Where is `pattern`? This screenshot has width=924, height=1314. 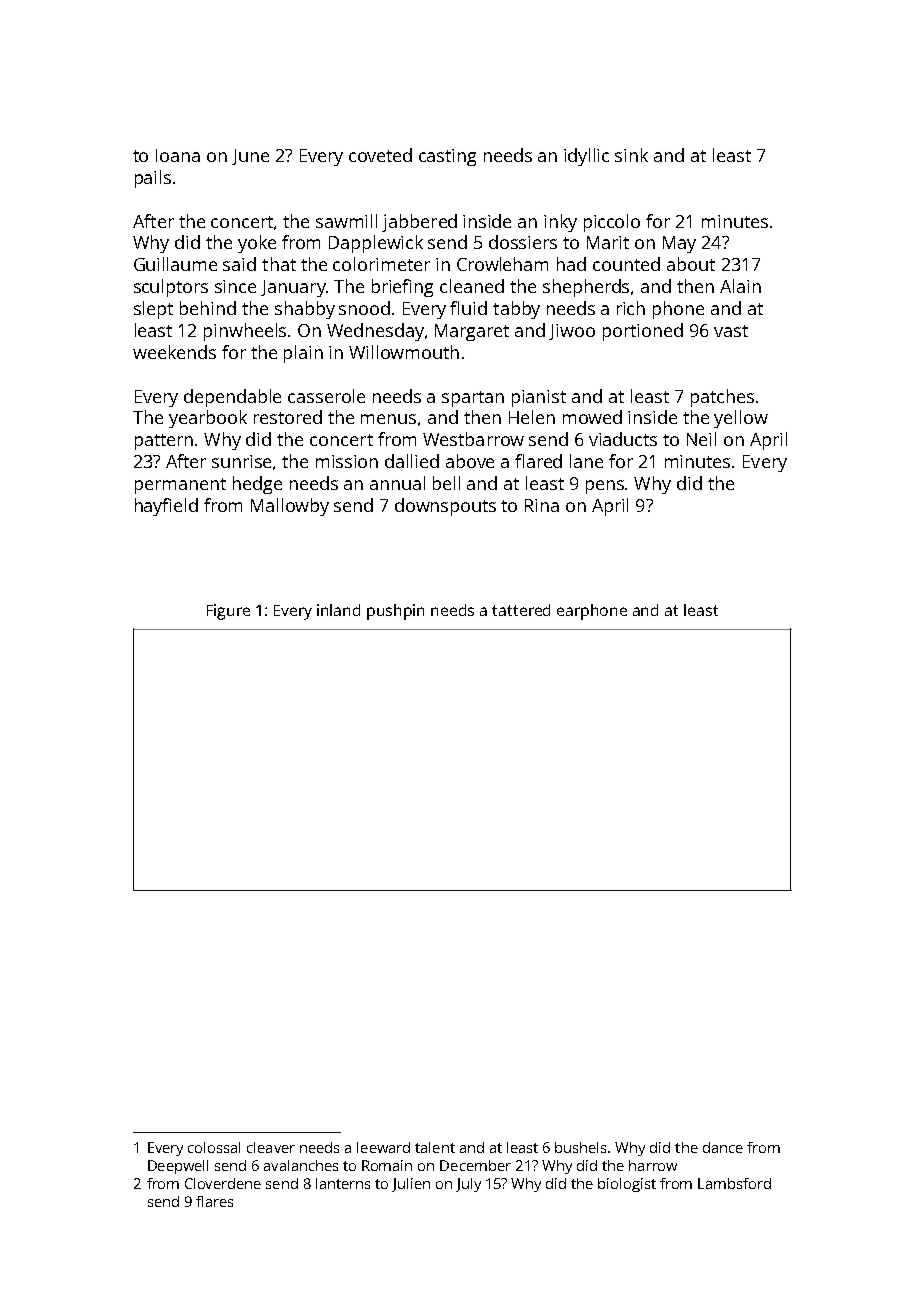
pattern is located at coordinates (164, 442).
